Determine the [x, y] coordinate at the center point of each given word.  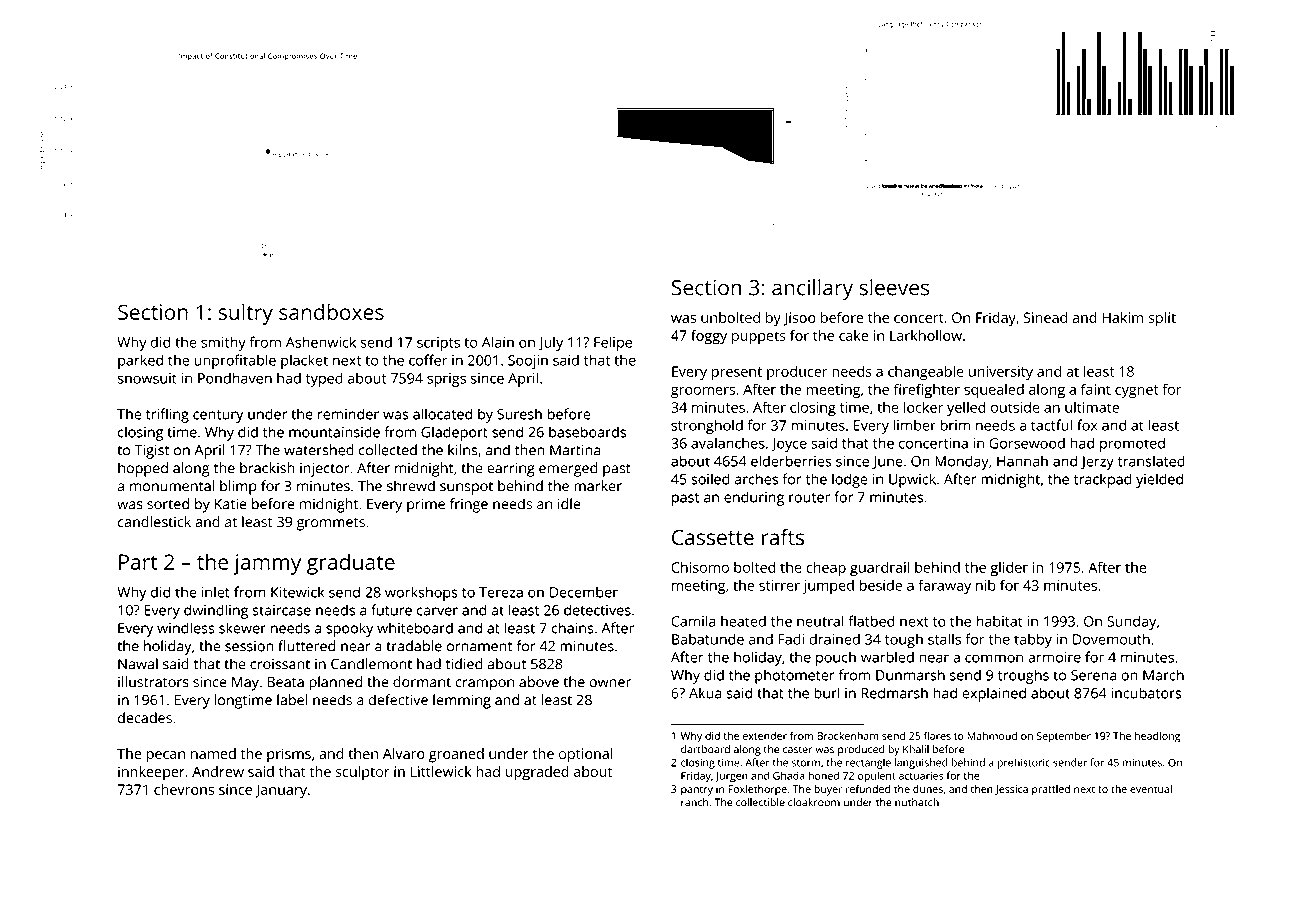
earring [511, 469]
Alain [498, 342]
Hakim [1123, 317]
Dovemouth [1111, 639]
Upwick [912, 480]
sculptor [363, 773]
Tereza [501, 592]
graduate [351, 564]
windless [185, 628]
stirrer [779, 585]
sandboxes [331, 311]
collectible [760, 802]
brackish [267, 468]
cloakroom [814, 802]
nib [986, 585]
